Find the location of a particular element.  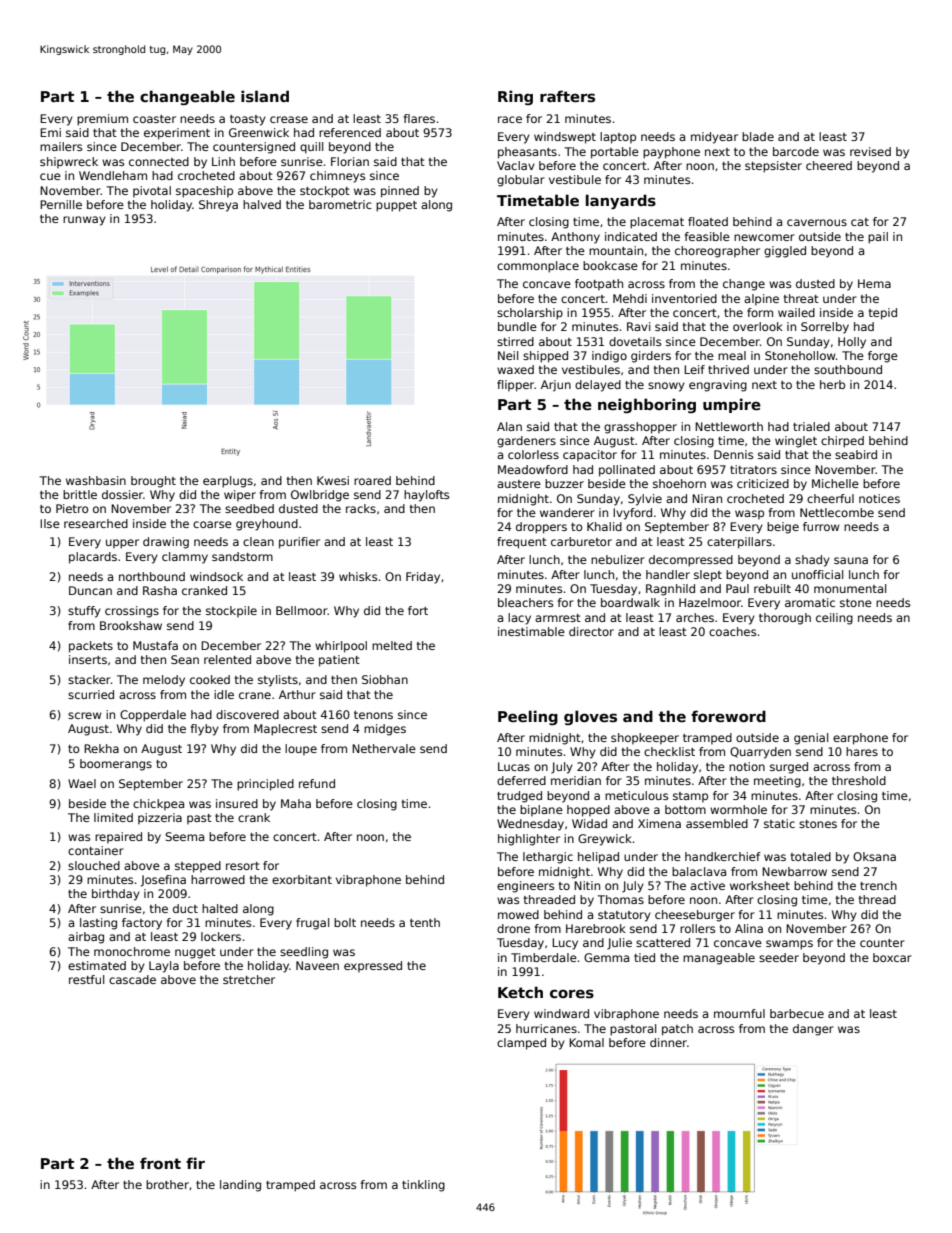

tinkling is located at coordinates (423, 1186).
